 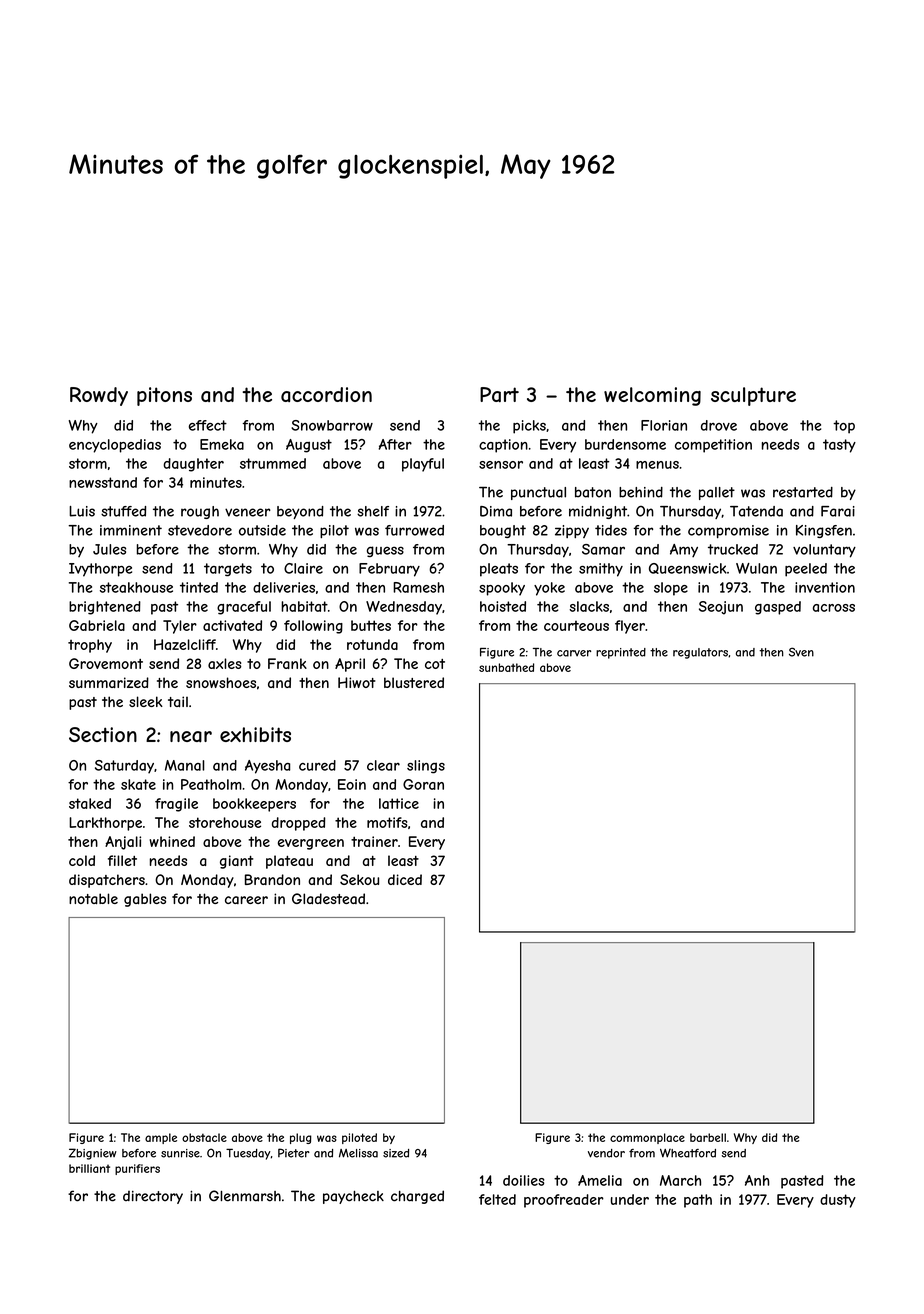 I want to click on Ivythorpe, so click(x=100, y=570).
